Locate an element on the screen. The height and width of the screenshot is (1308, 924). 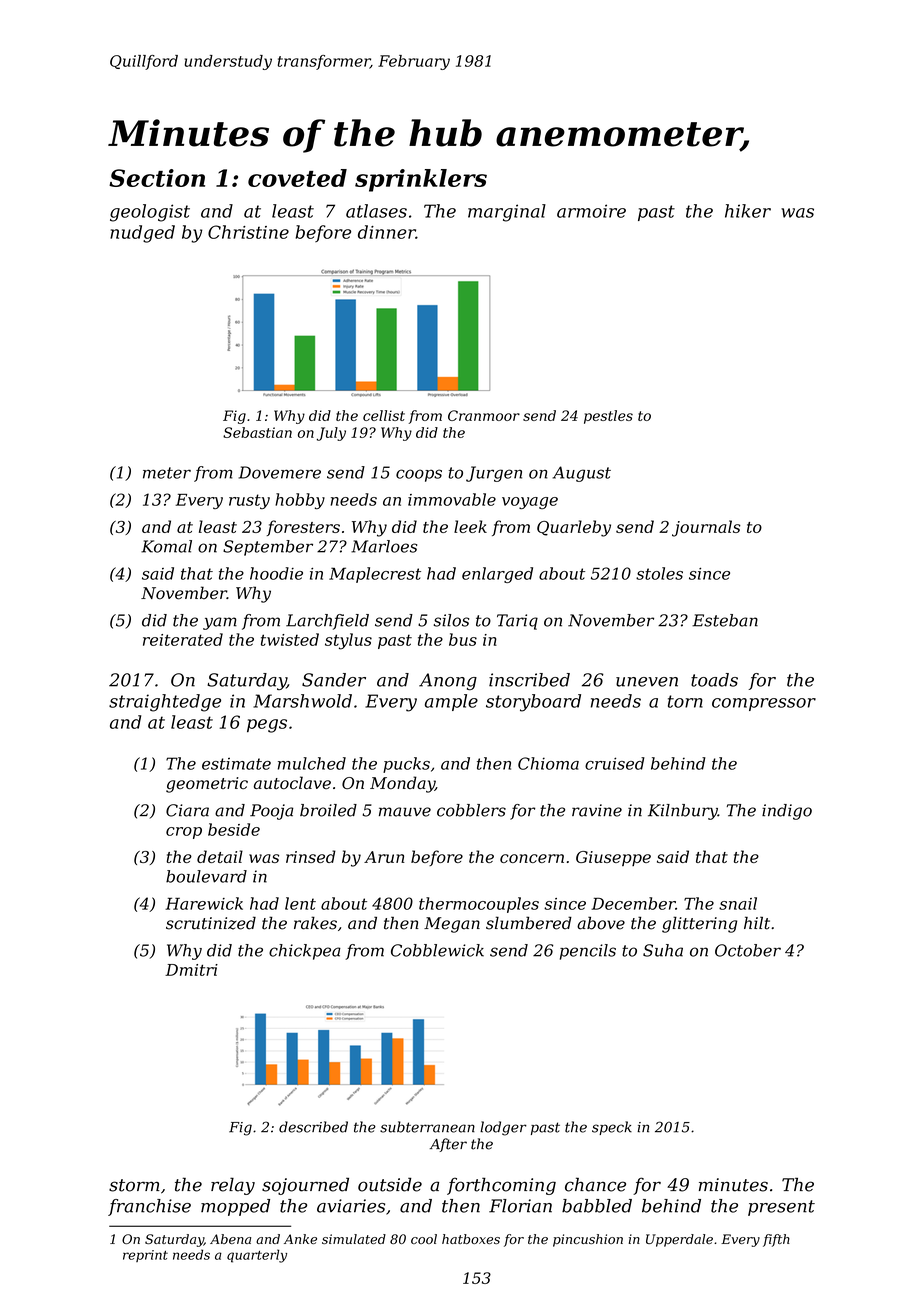
relay is located at coordinates (233, 1186).
